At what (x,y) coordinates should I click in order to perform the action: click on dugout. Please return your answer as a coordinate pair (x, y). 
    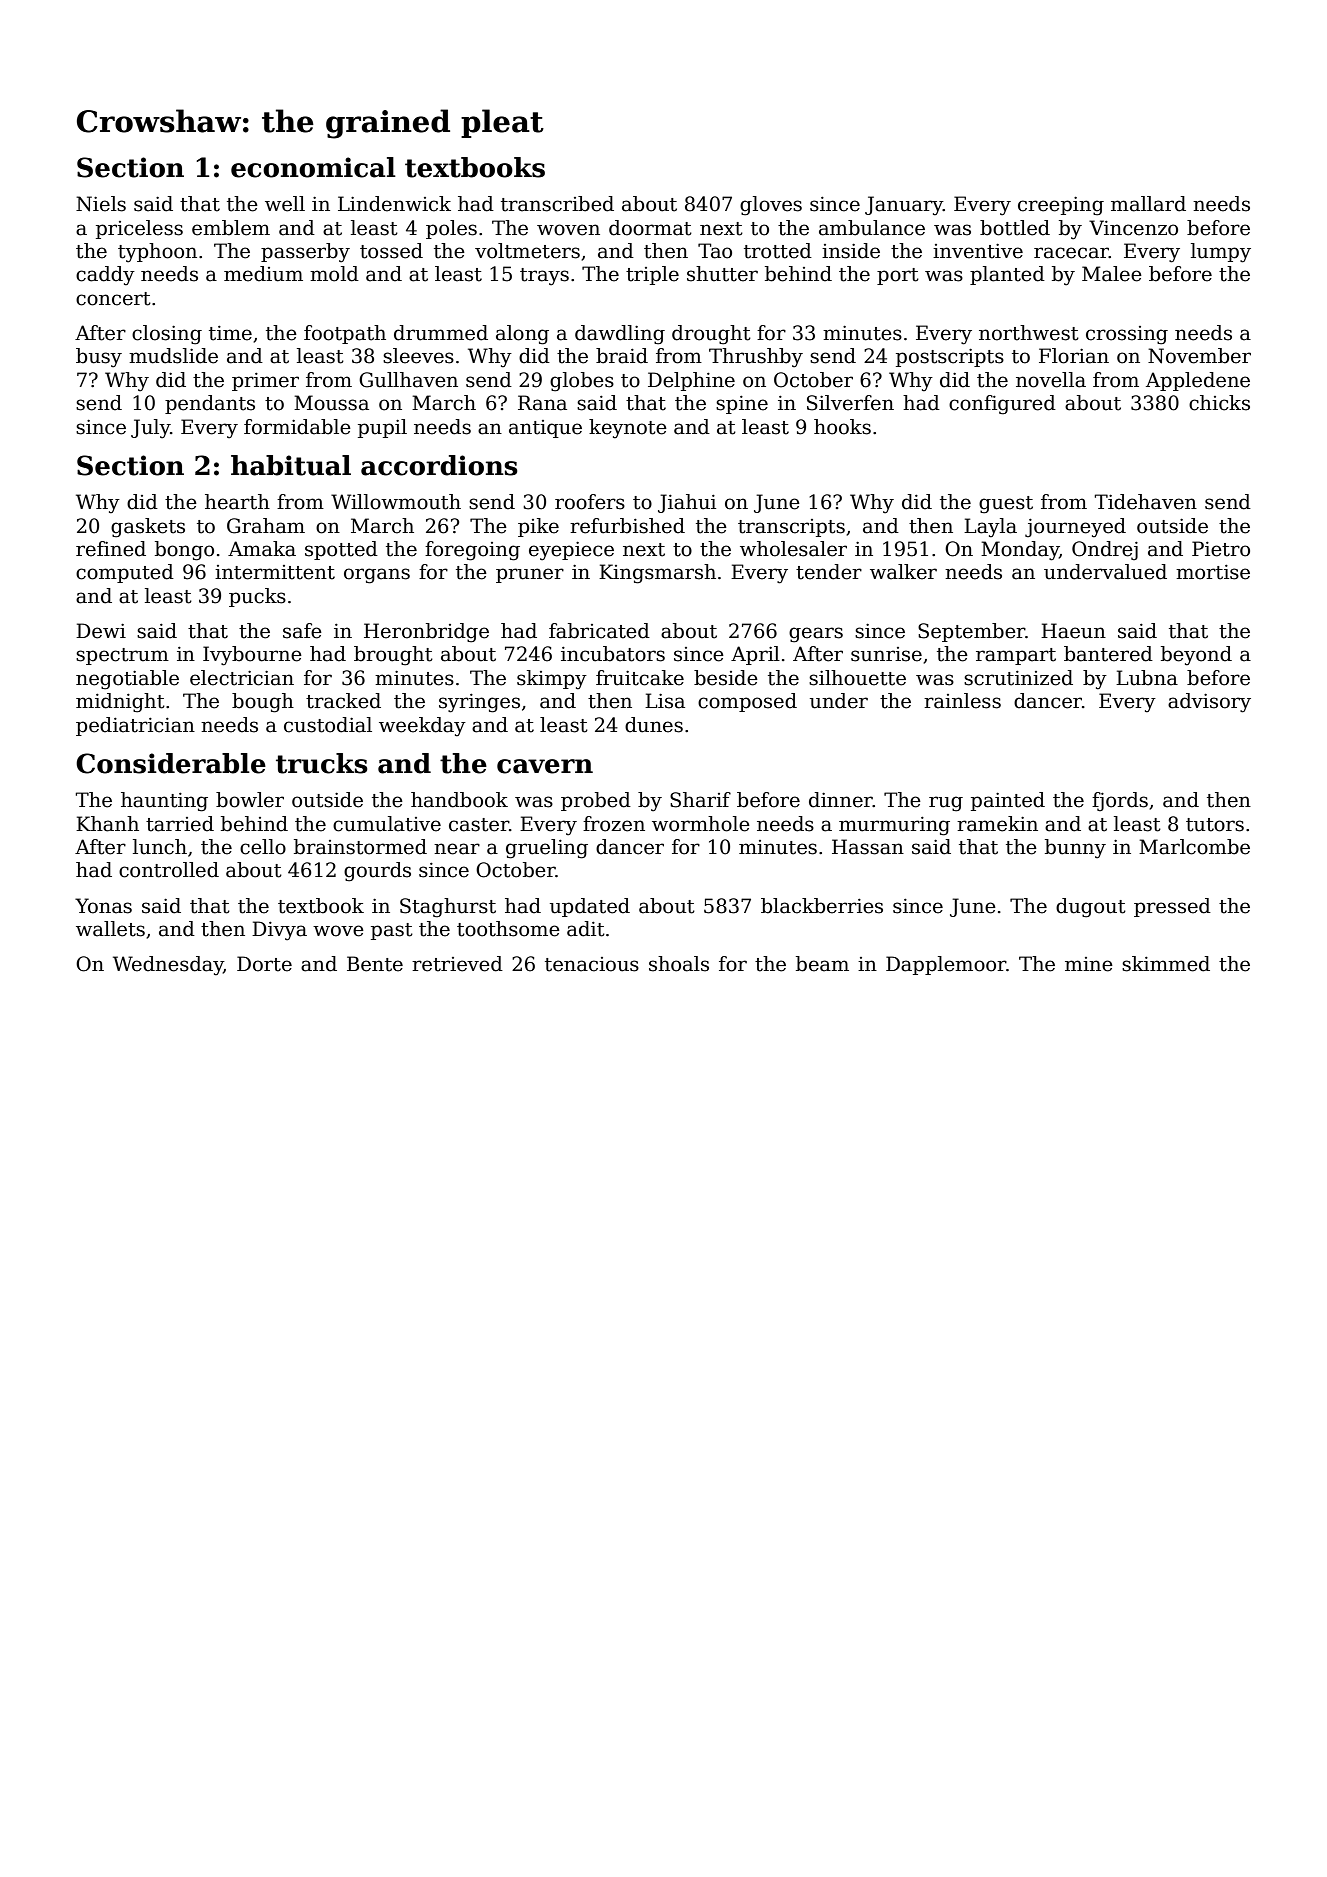
    Looking at the image, I should click on (1091, 908).
